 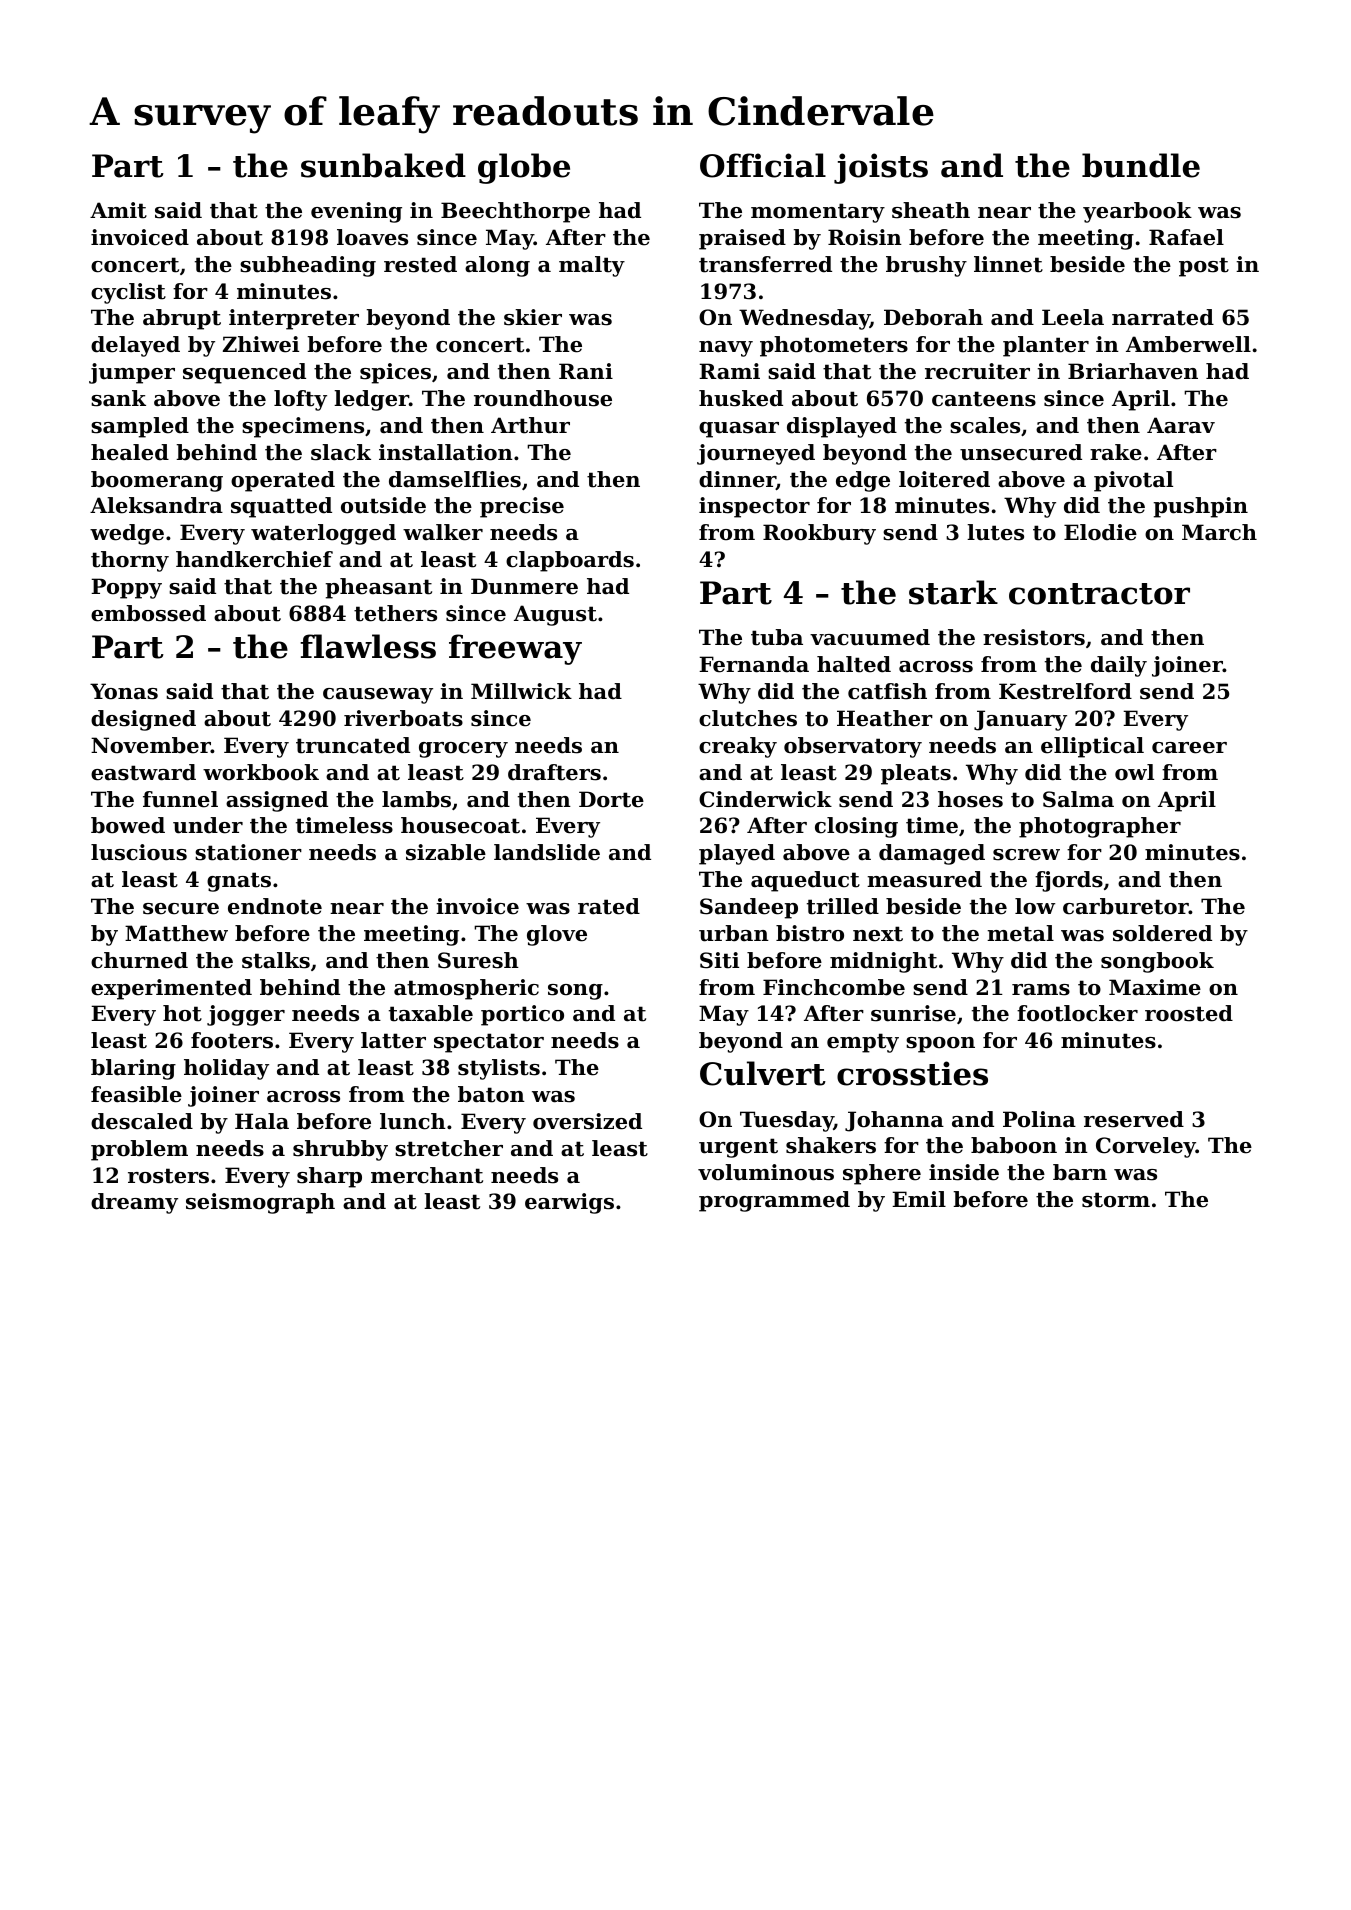 What do you see at coordinates (340, 1150) in the screenshot?
I see `shrubby` at bounding box center [340, 1150].
